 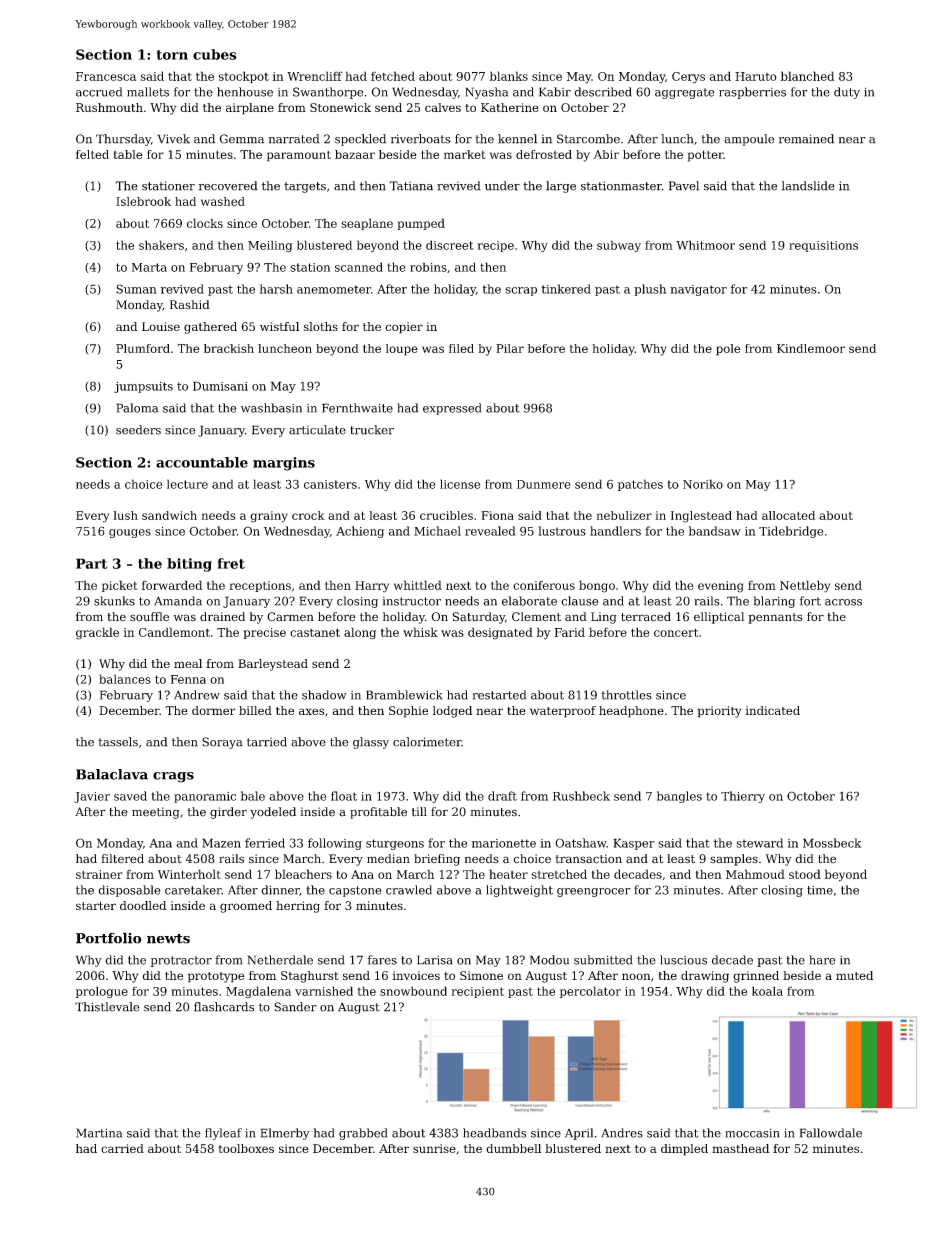 What do you see at coordinates (579, 601) in the page?
I see `clause` at bounding box center [579, 601].
